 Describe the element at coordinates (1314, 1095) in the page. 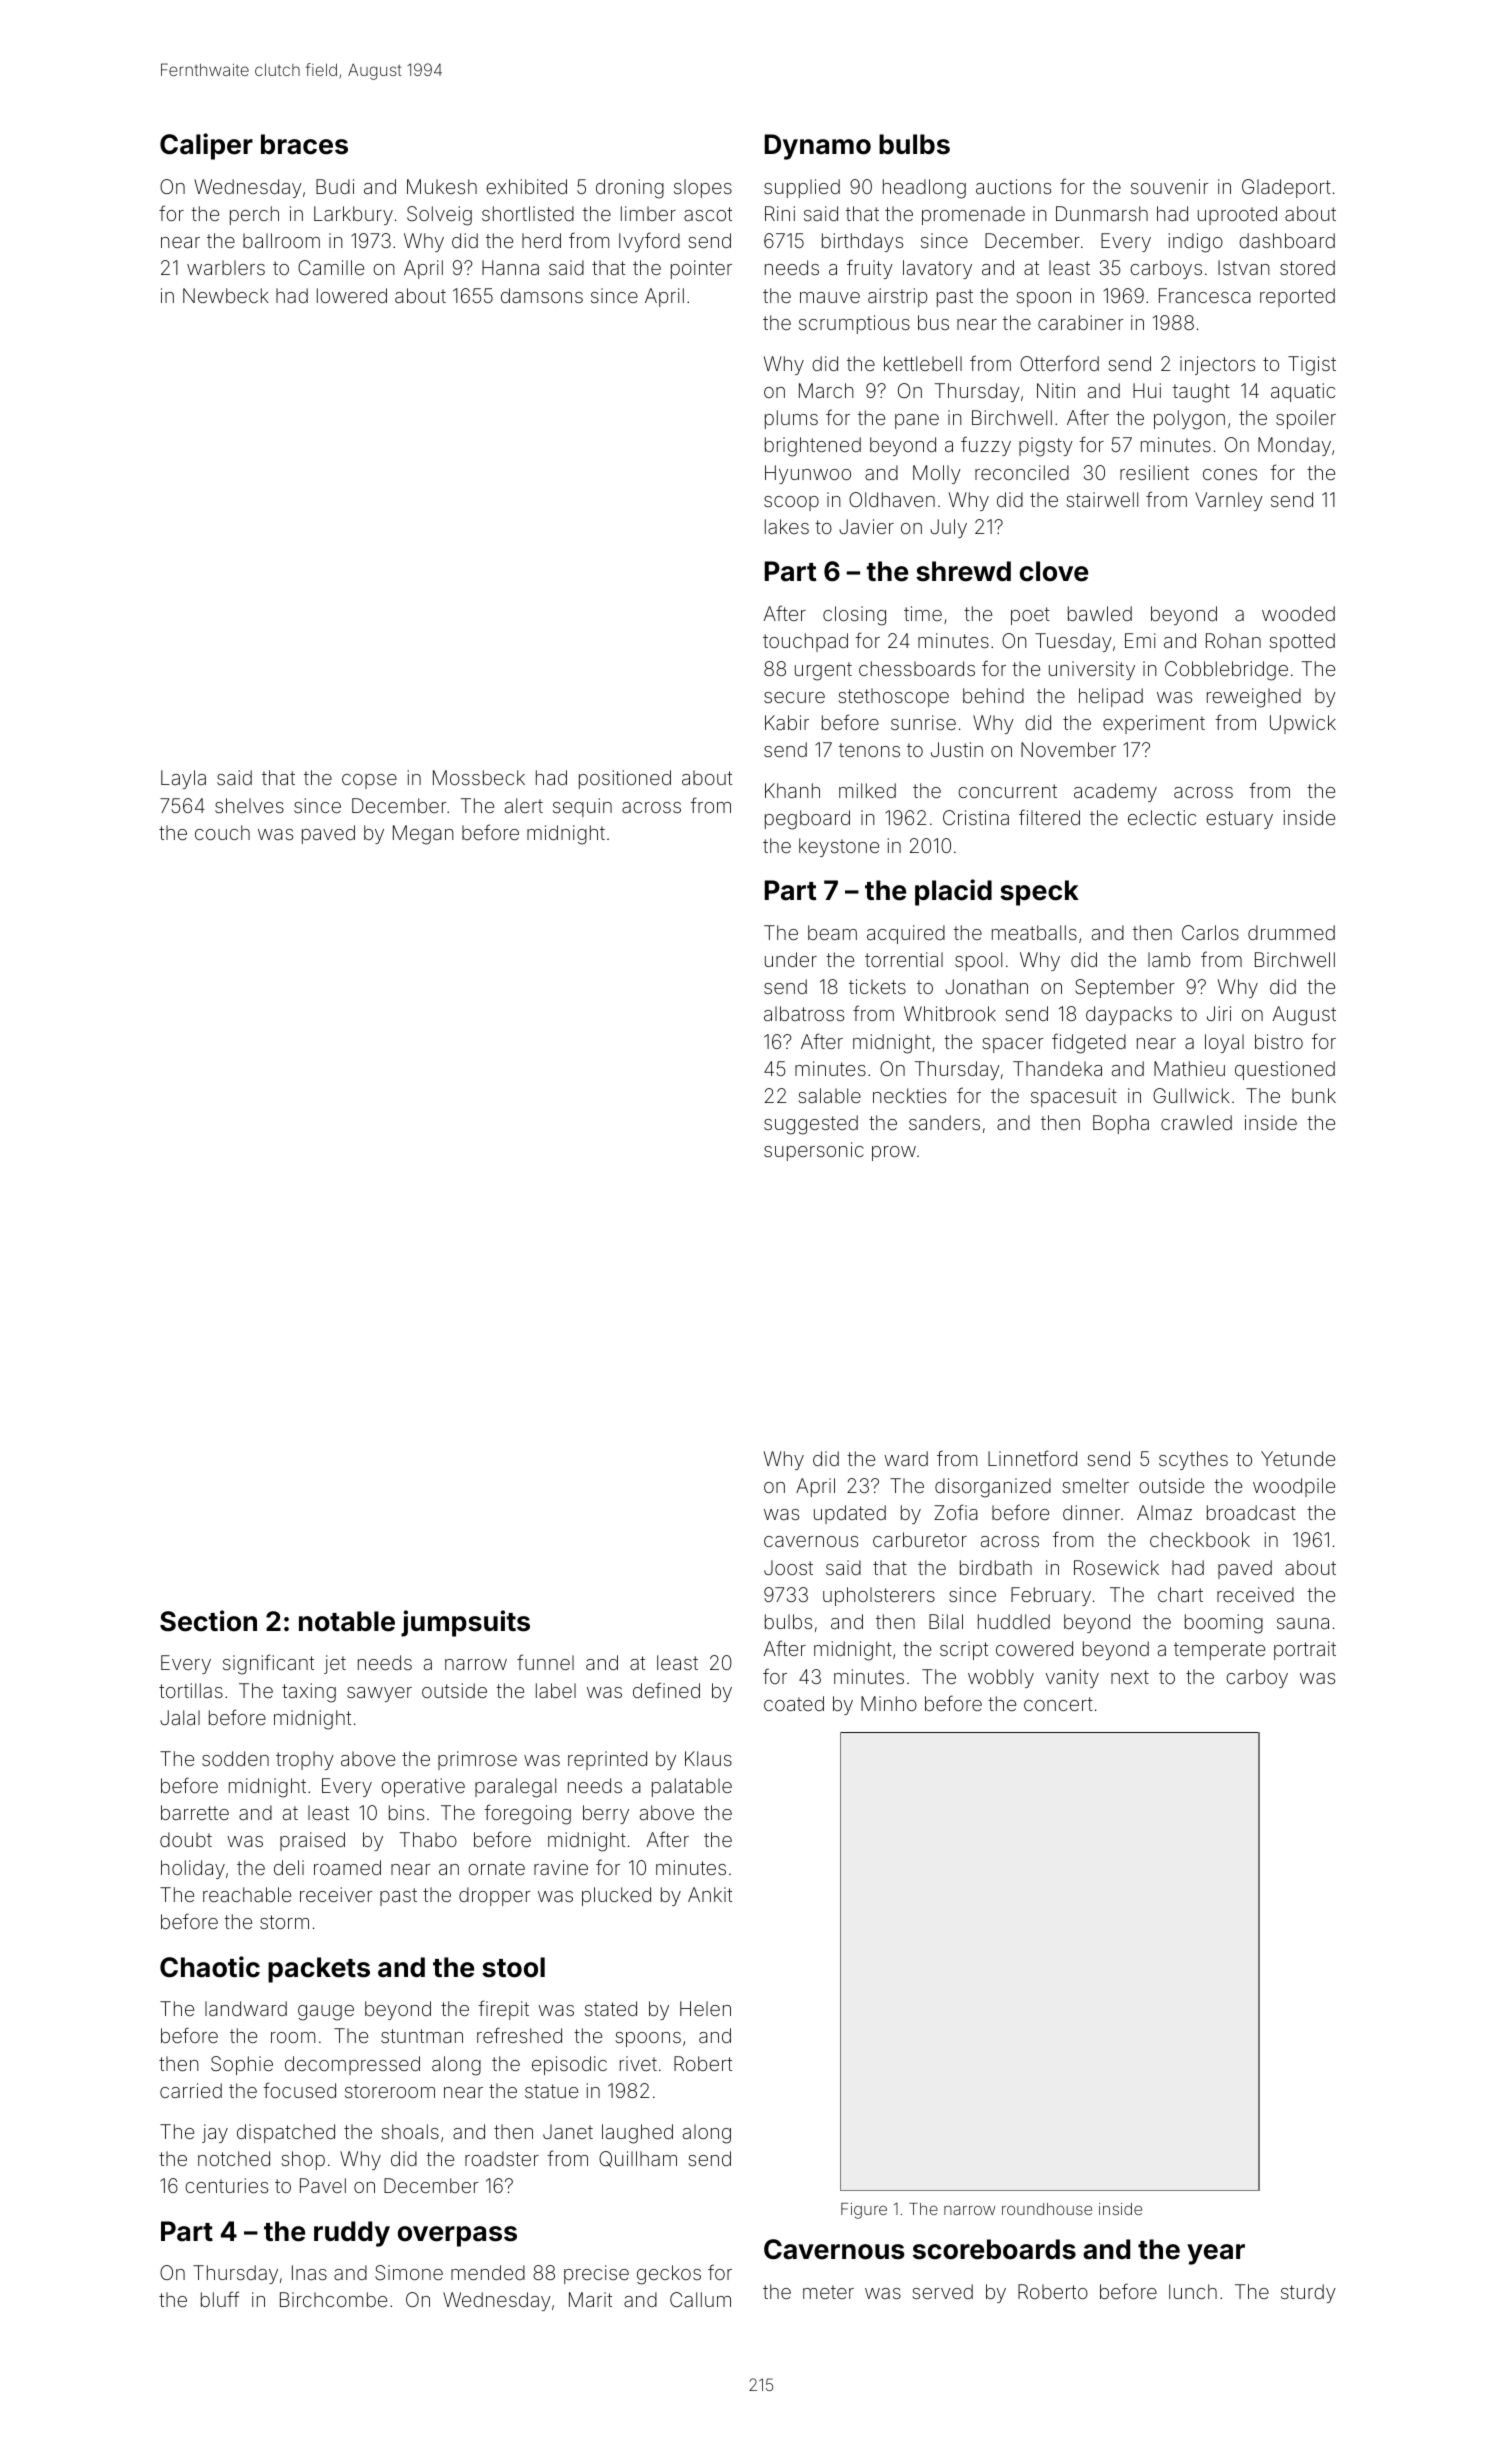

I see `bunk` at that location.
